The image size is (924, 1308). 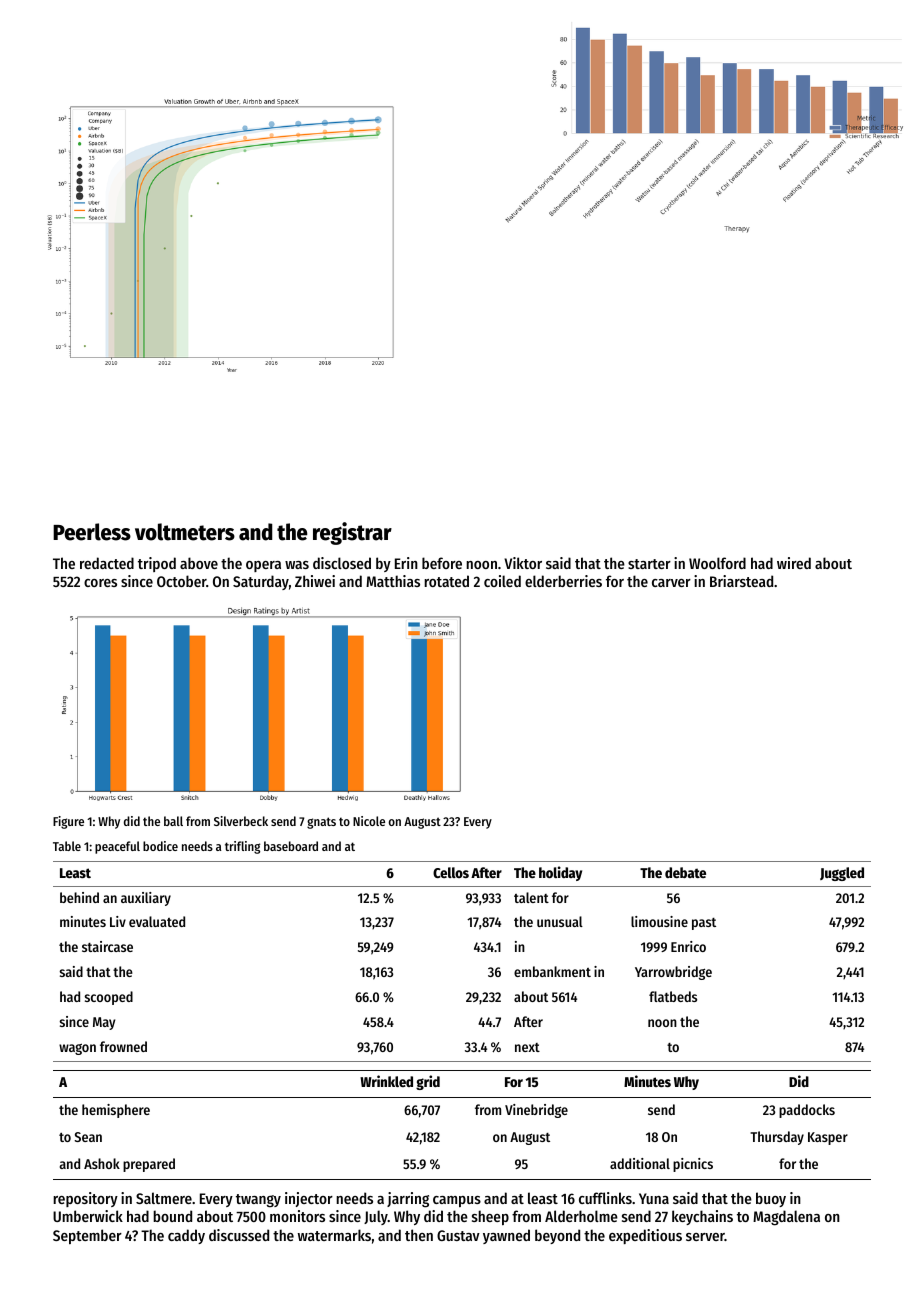 I want to click on wired, so click(x=794, y=563).
